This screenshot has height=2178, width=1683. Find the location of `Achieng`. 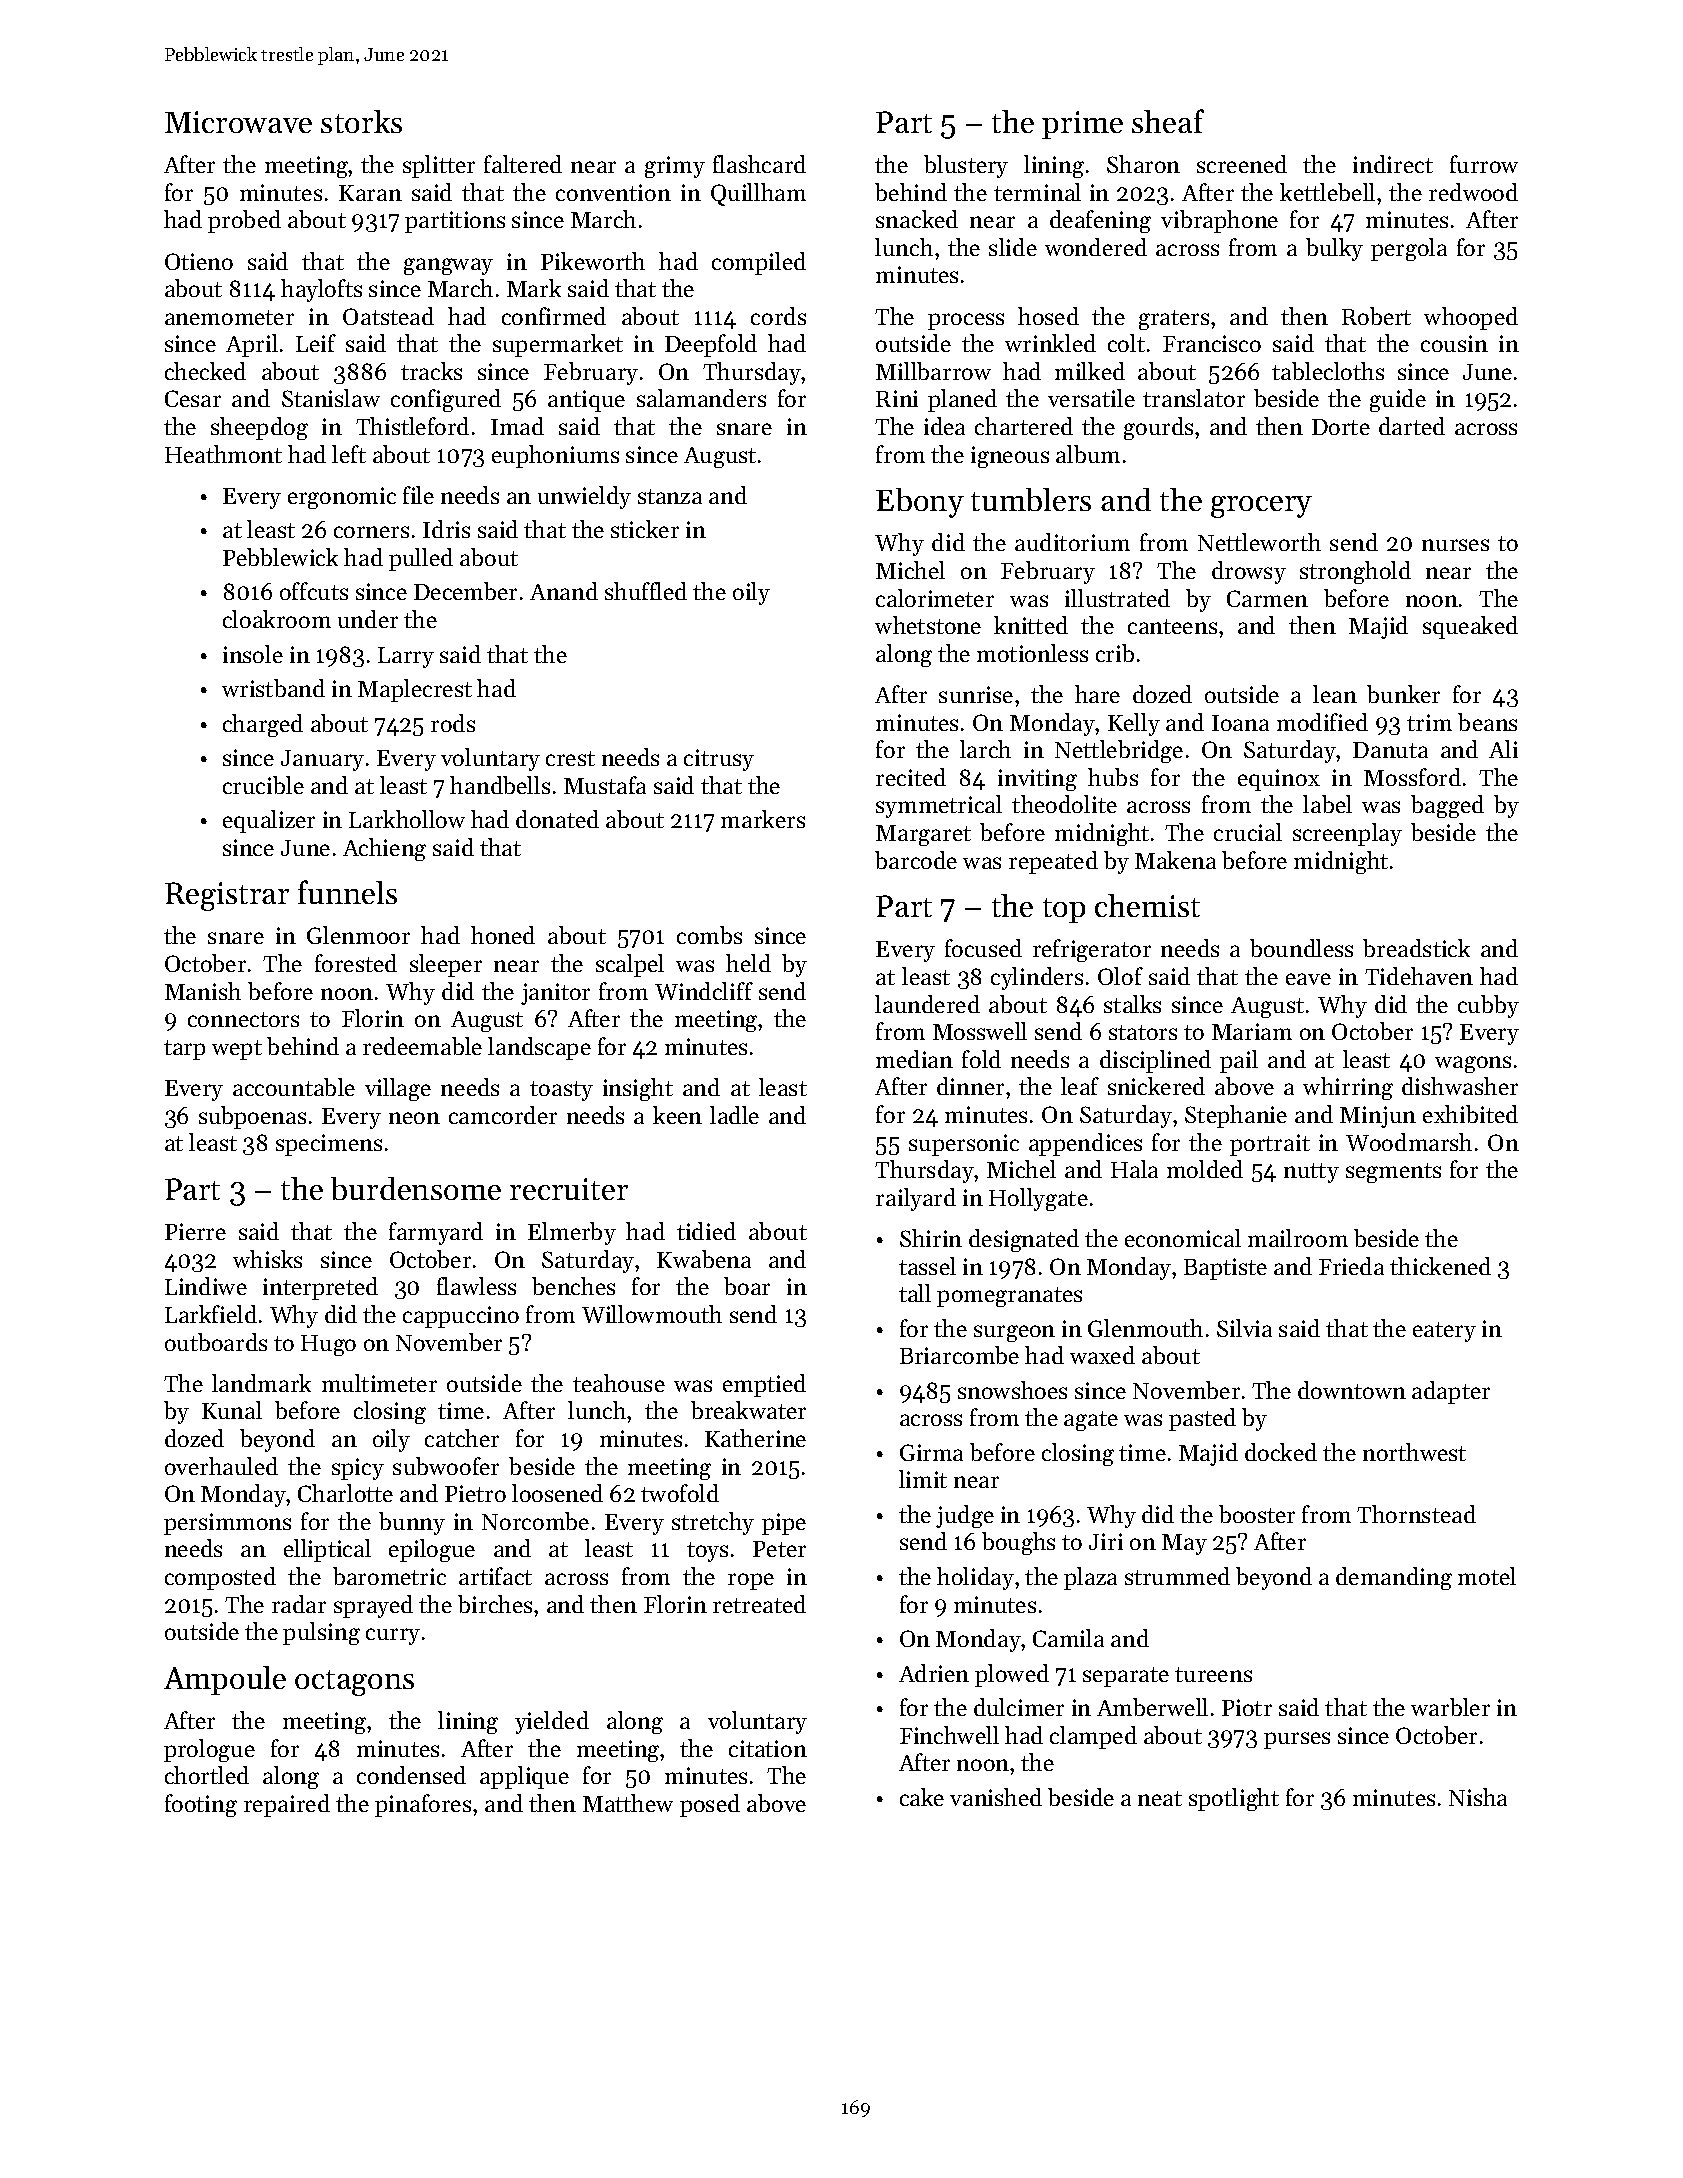

Achieng is located at coordinates (384, 849).
